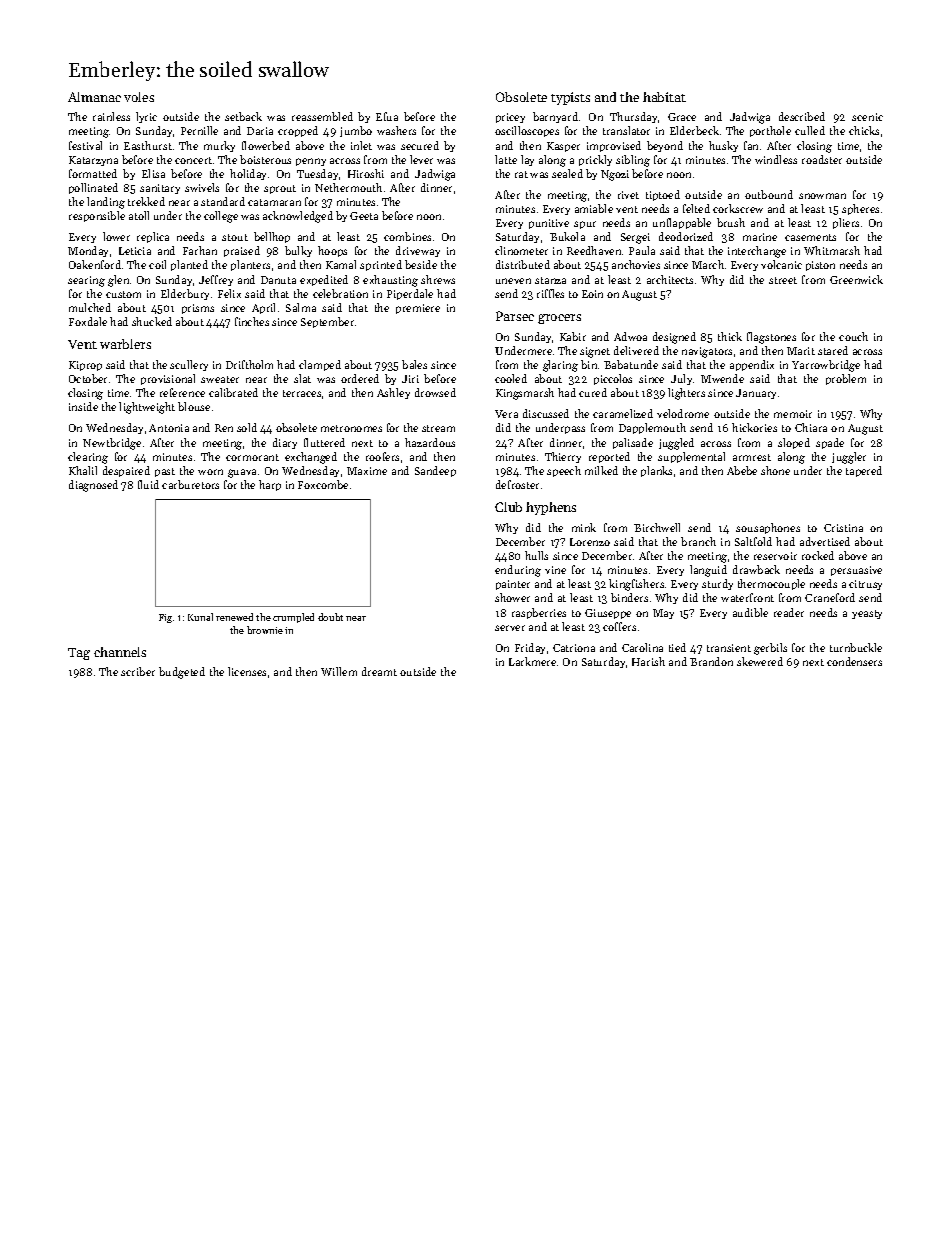 This page has width=952, height=1233. What do you see at coordinates (555, 570) in the page?
I see `vine` at bounding box center [555, 570].
